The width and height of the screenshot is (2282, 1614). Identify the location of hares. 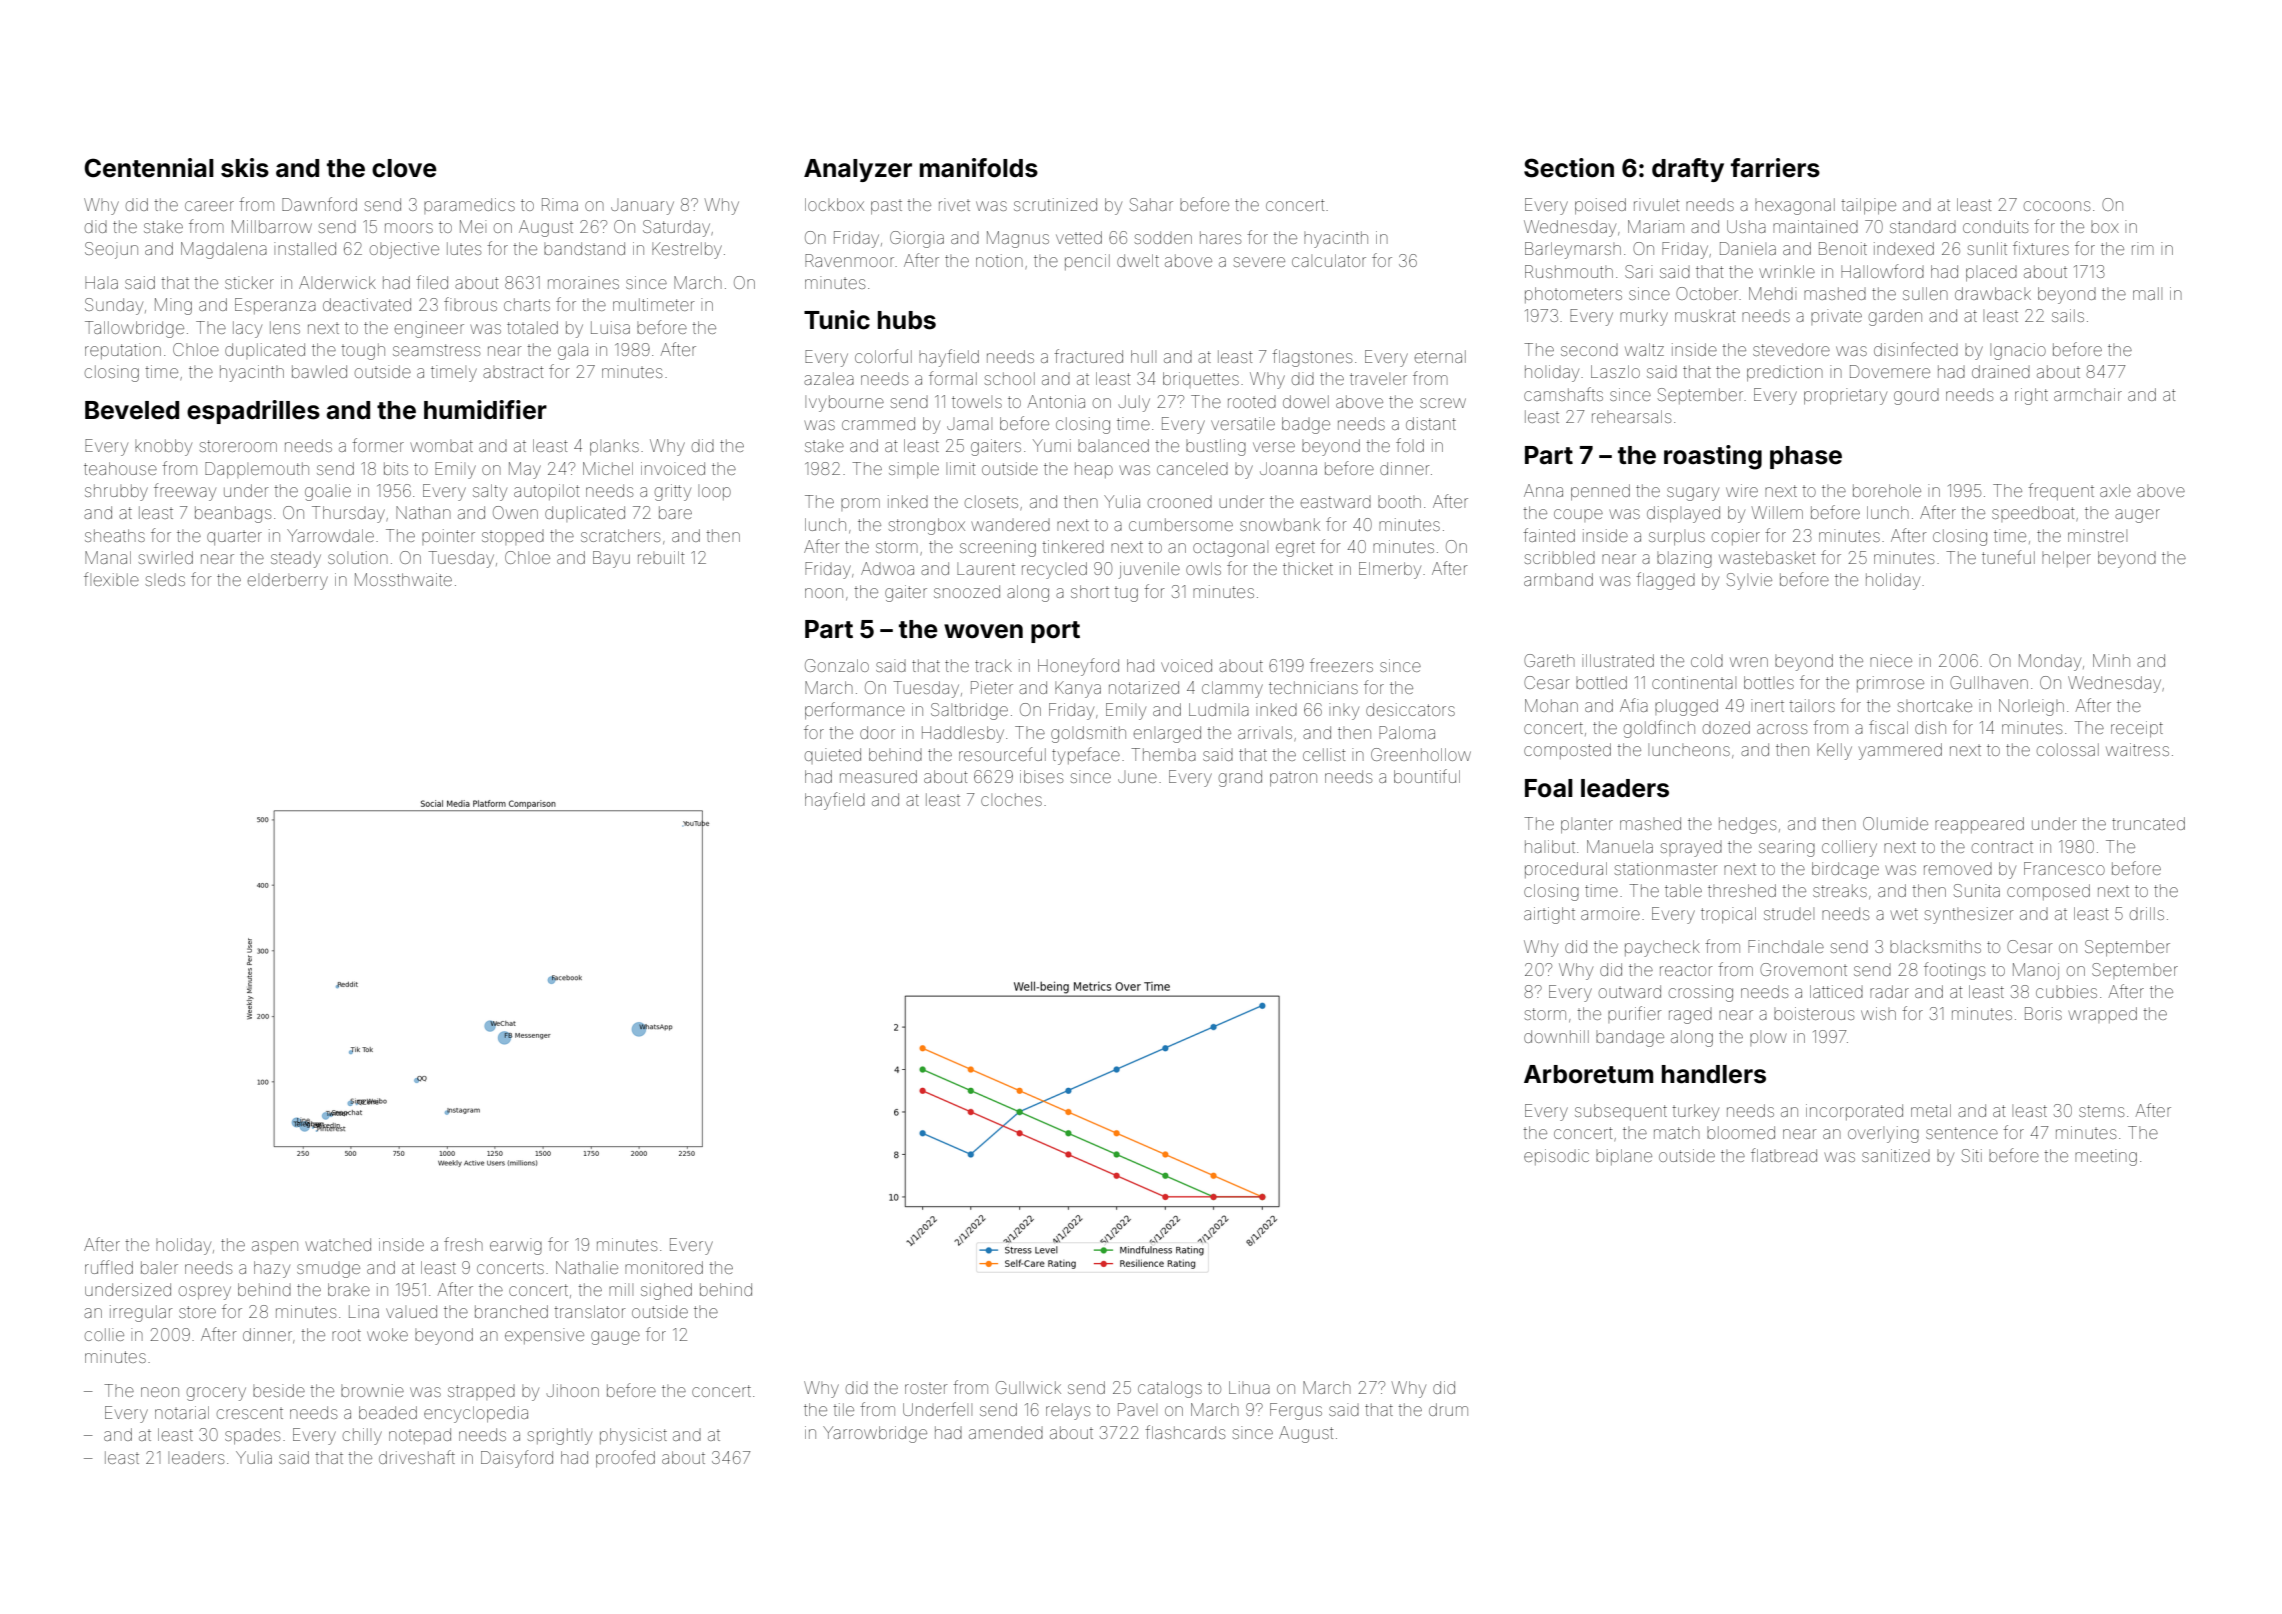
(1220, 237).
